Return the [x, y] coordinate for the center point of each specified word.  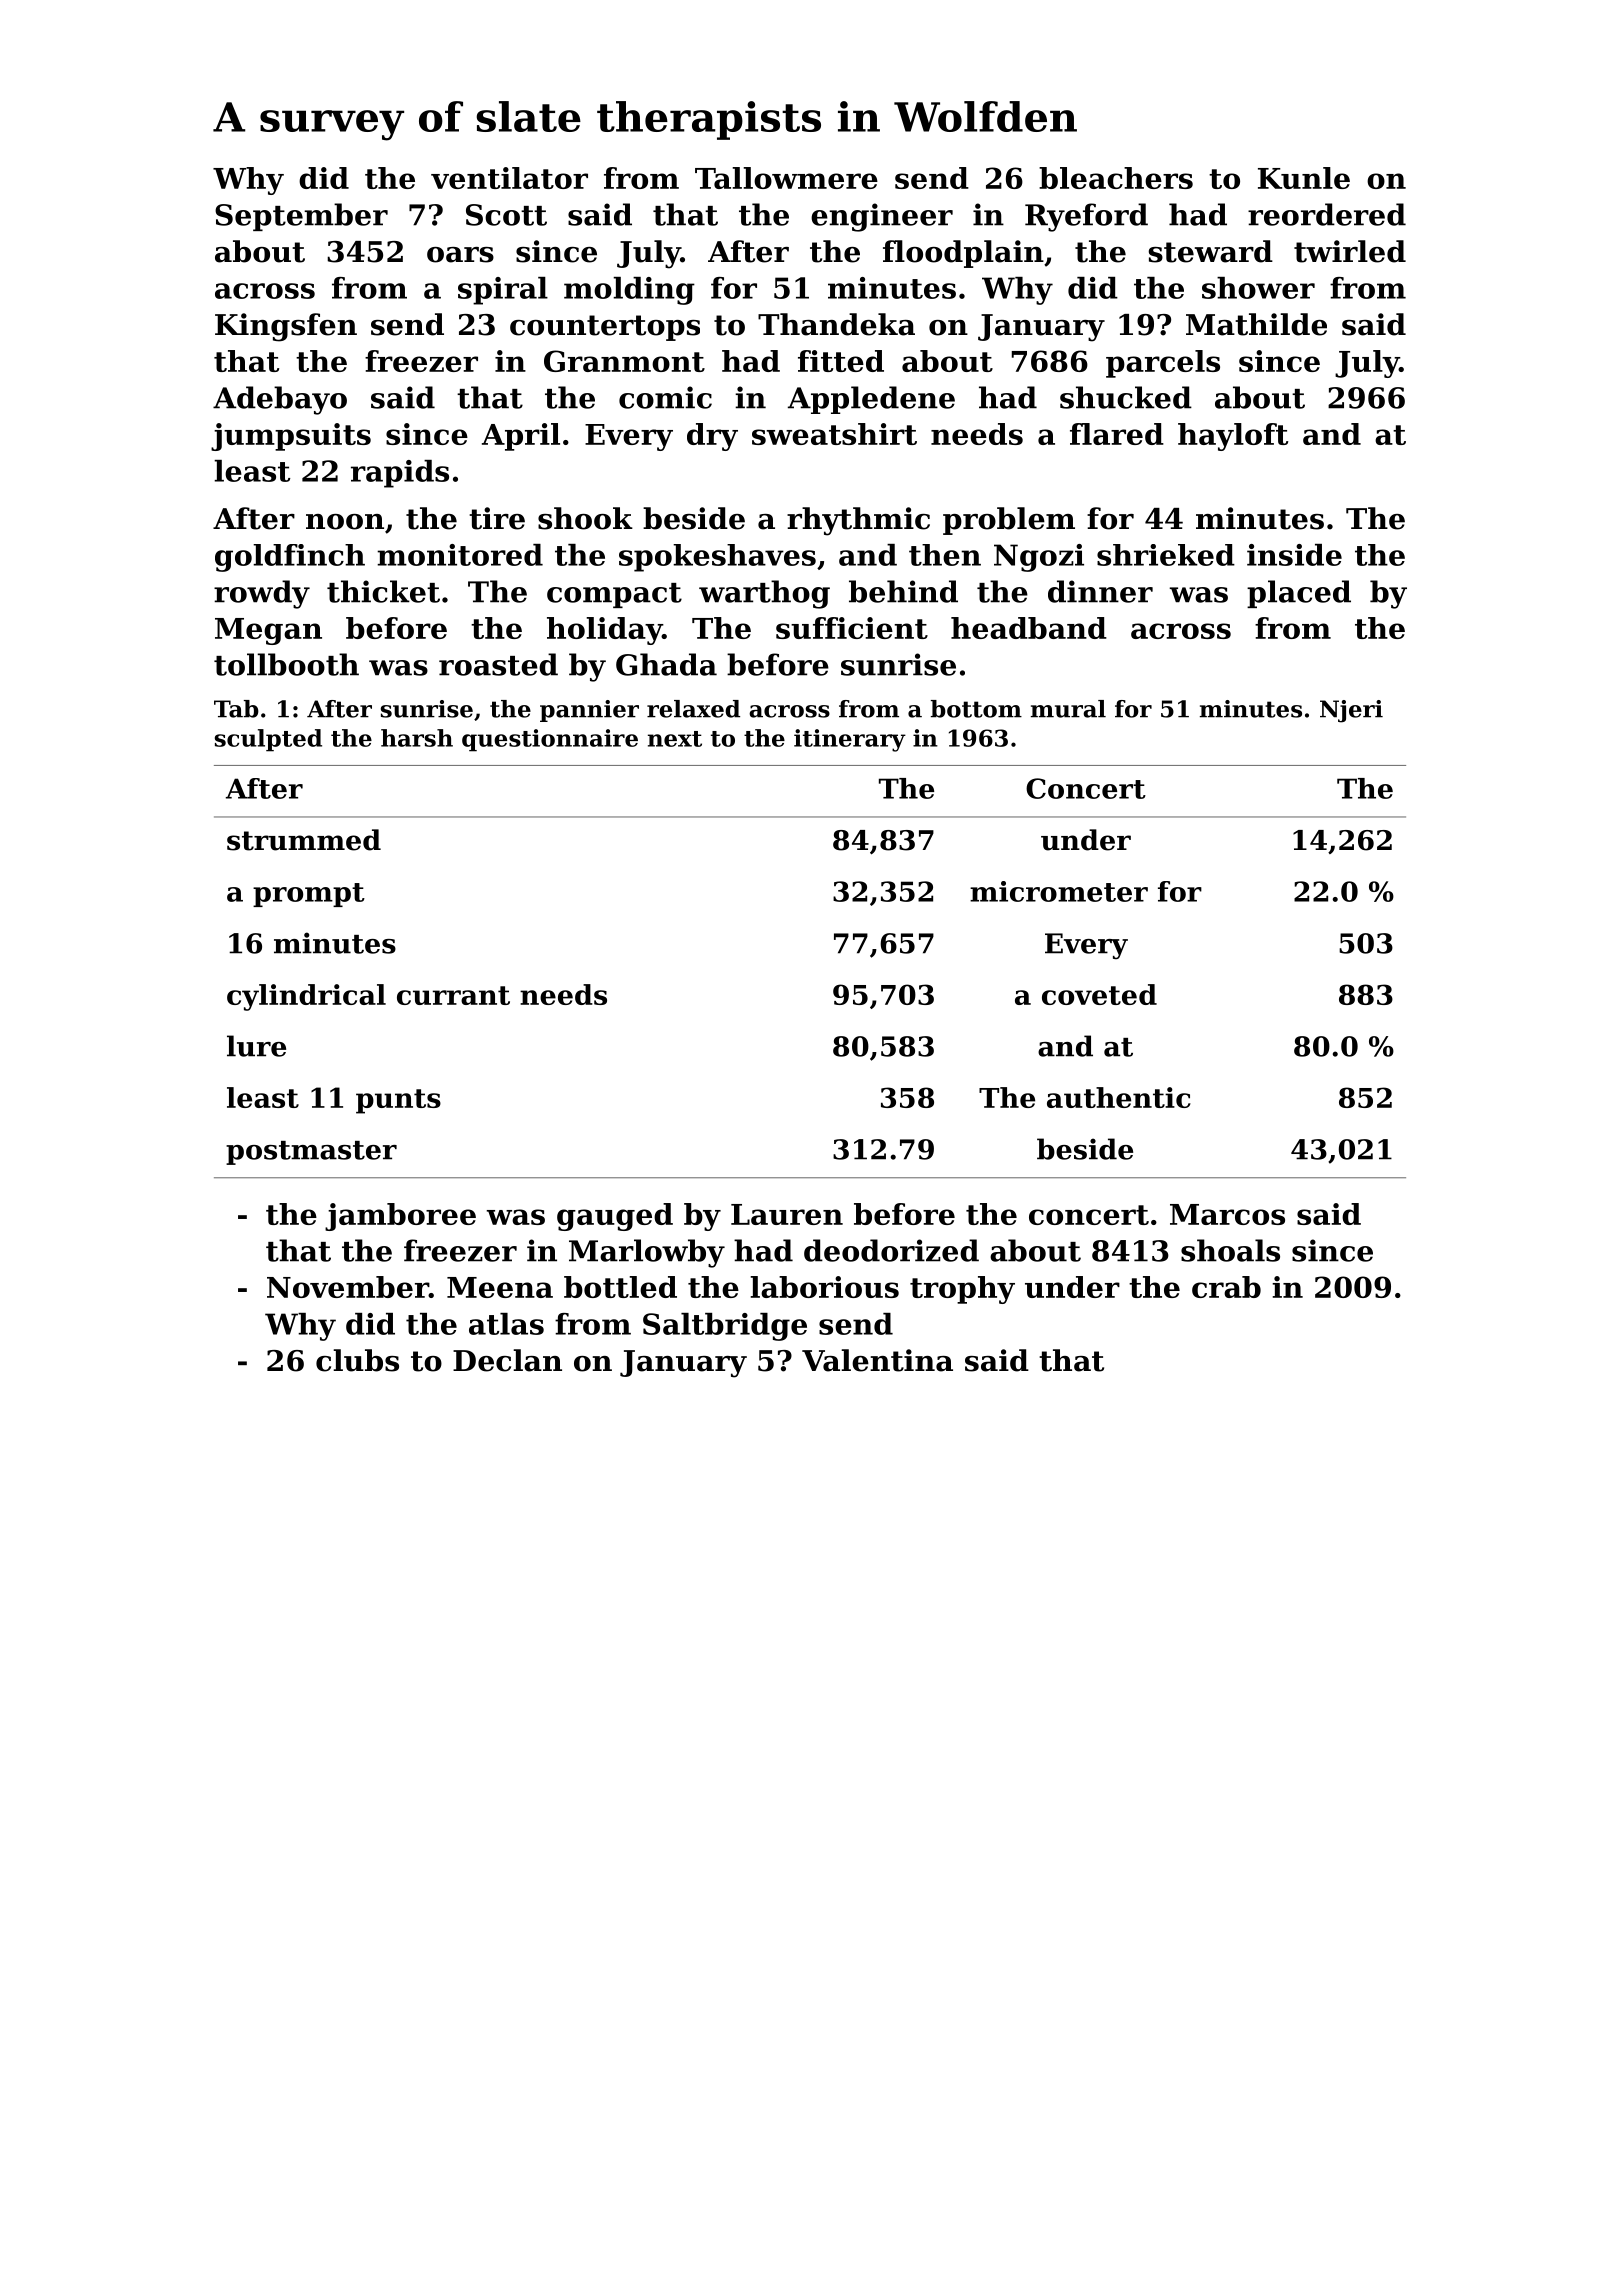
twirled [1350, 251]
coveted [1099, 994]
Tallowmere [786, 178]
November [348, 1287]
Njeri [1351, 711]
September [301, 217]
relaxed [693, 709]
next [675, 739]
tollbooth [286, 664]
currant [453, 995]
